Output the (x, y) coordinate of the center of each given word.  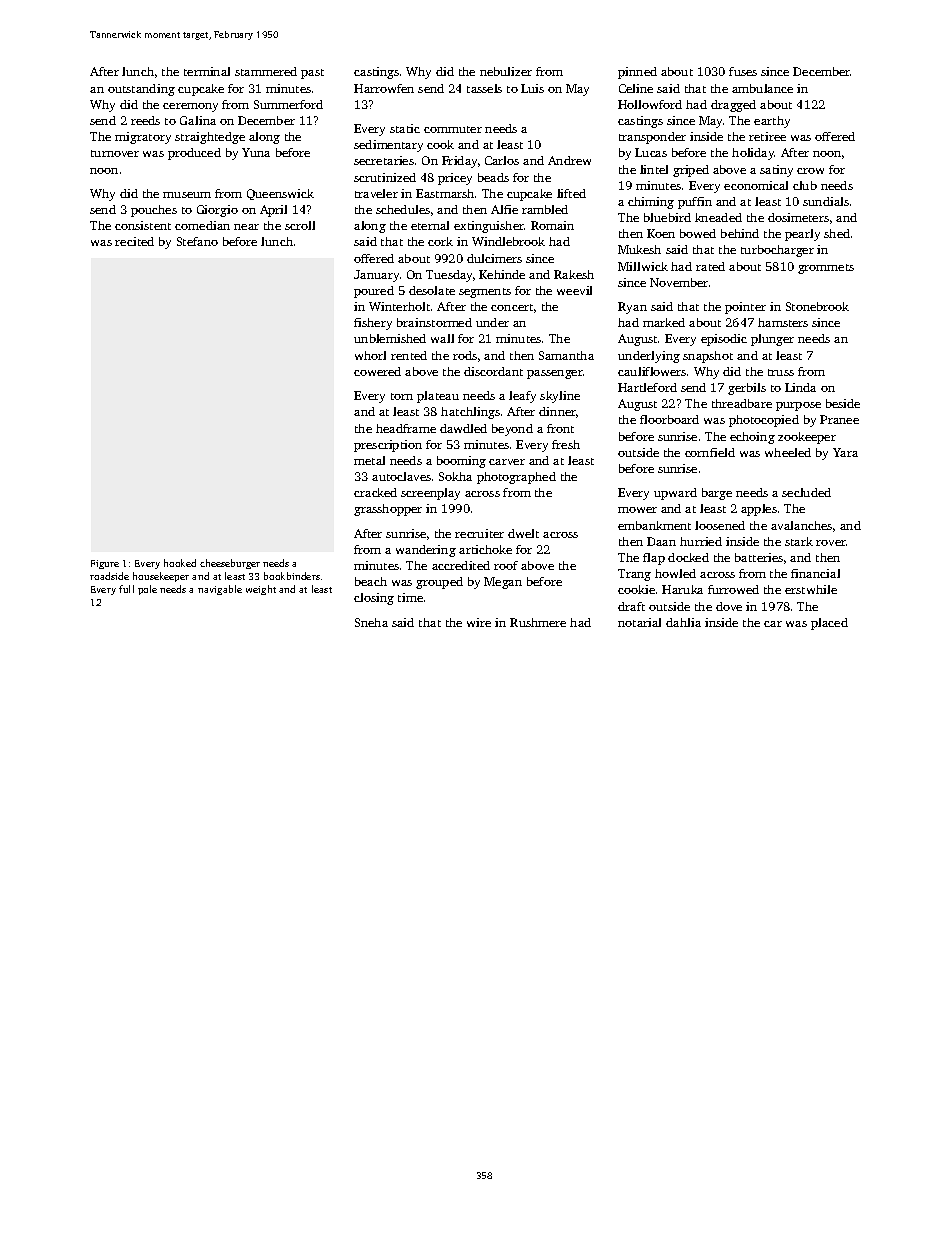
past (312, 74)
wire (479, 622)
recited (134, 241)
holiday (753, 154)
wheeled (788, 452)
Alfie (504, 209)
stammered (266, 71)
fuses (743, 71)
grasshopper (388, 510)
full (126, 589)
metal (369, 460)
